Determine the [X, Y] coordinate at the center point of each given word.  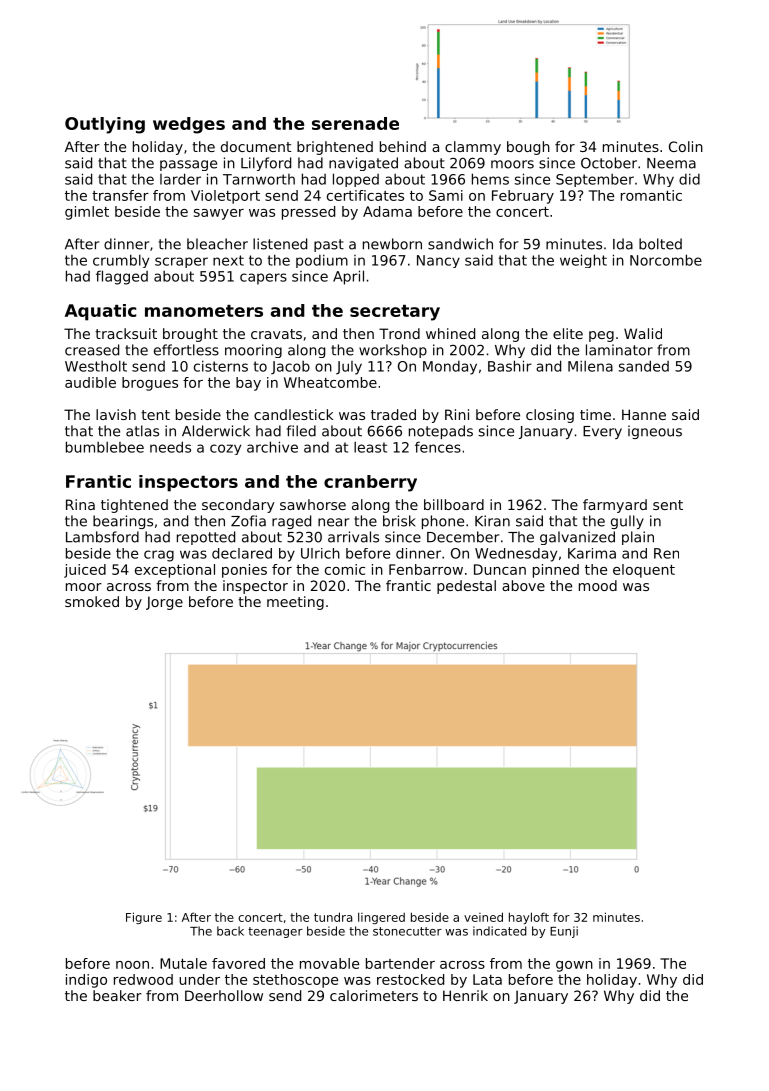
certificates [365, 195]
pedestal [466, 587]
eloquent [644, 571]
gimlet [87, 213]
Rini [457, 414]
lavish [116, 414]
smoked [92, 601]
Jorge [164, 603]
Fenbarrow [426, 569]
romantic [651, 195]
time [595, 414]
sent [668, 505]
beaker [117, 995]
